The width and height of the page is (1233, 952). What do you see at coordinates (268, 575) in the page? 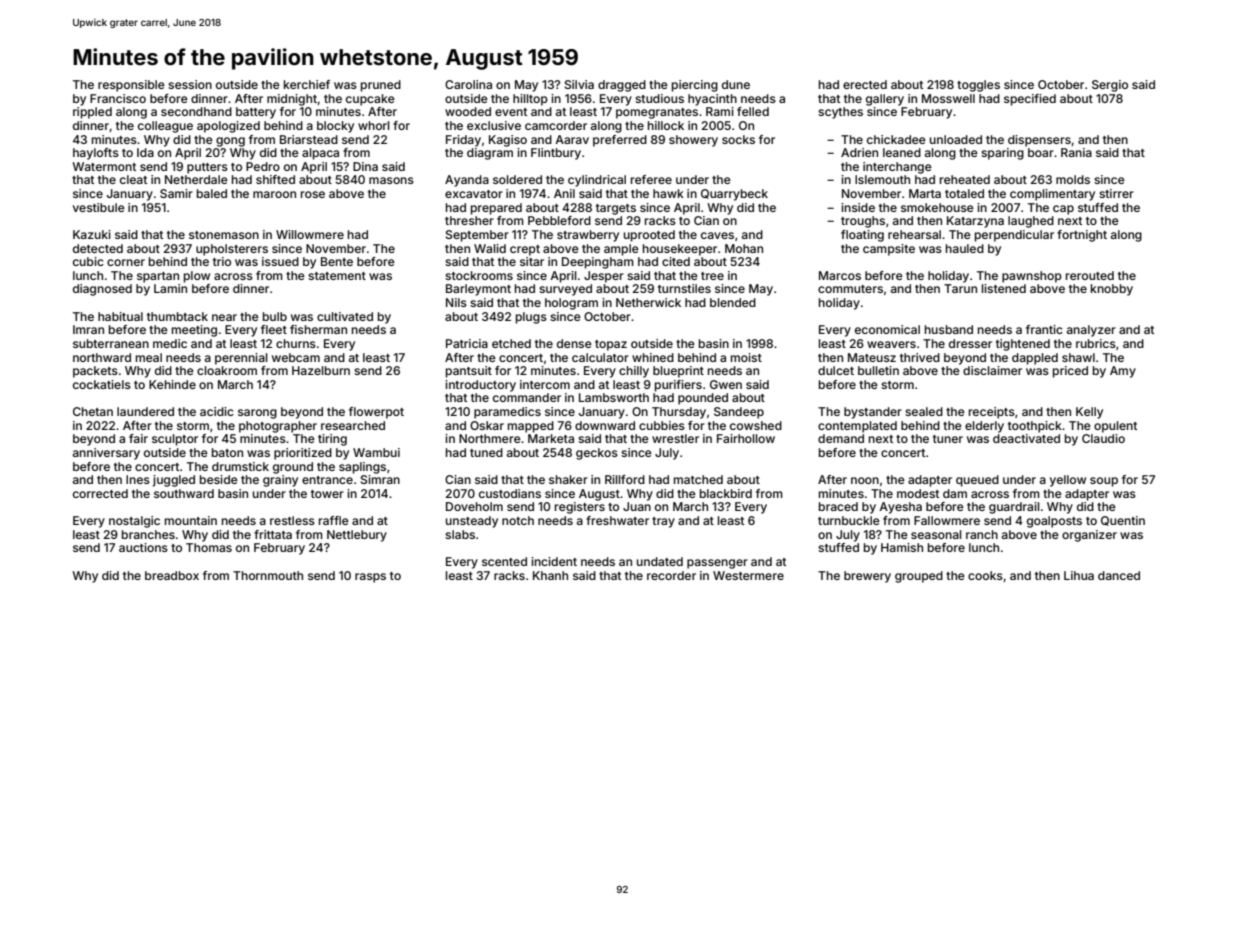
I see `Thornmouth` at bounding box center [268, 575].
